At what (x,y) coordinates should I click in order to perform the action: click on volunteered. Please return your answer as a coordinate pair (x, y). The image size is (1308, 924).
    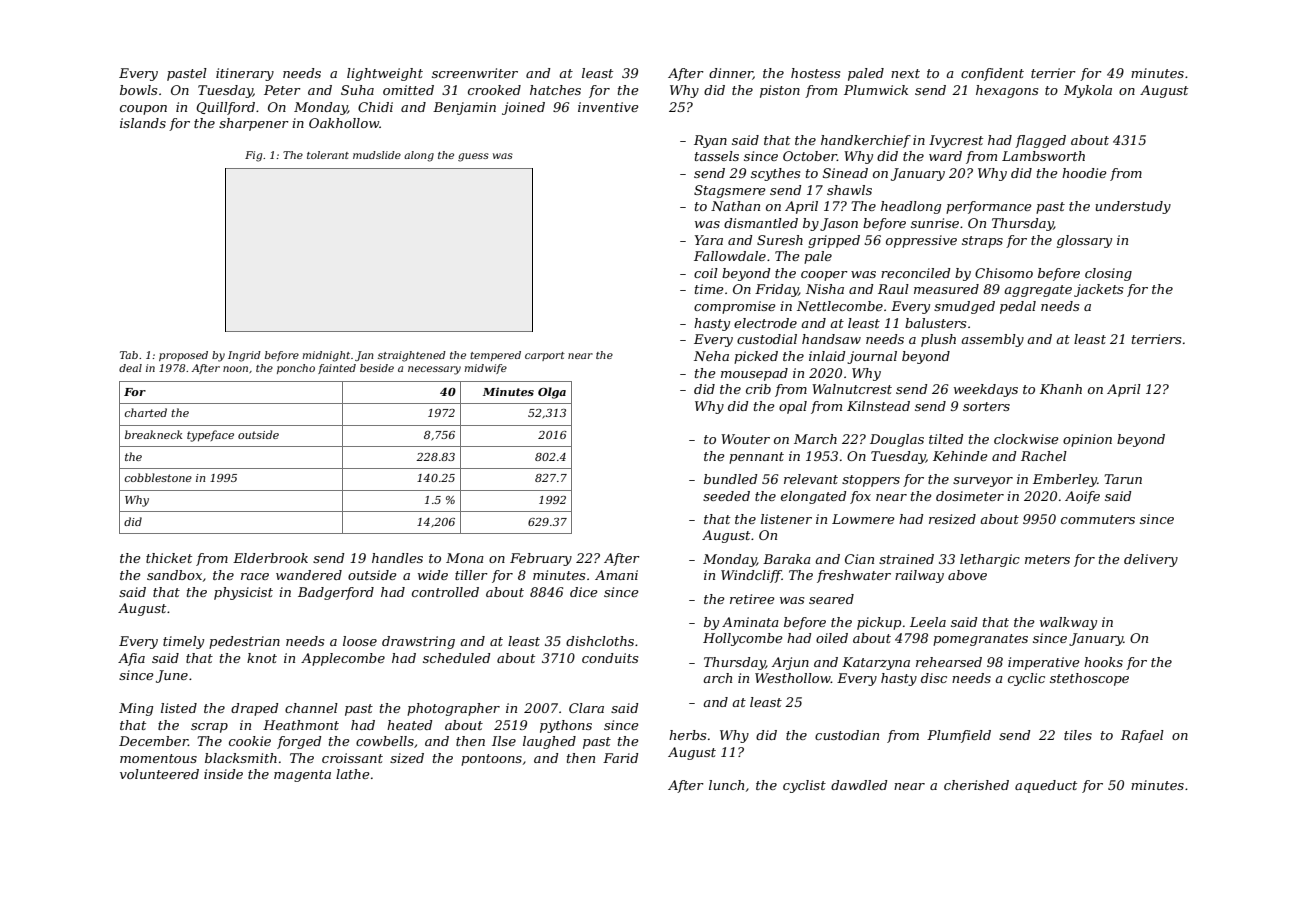
    Looking at the image, I should click on (159, 774).
